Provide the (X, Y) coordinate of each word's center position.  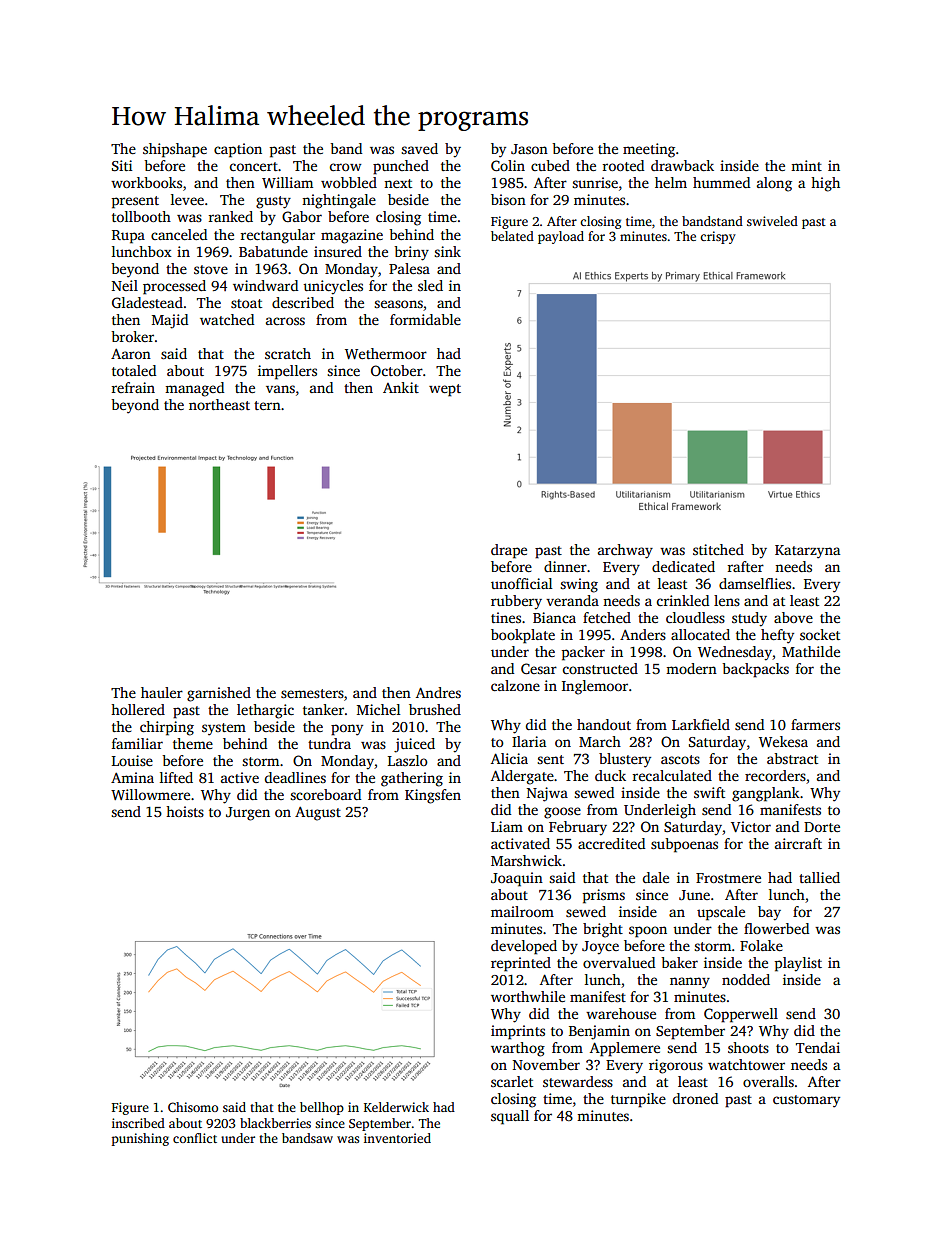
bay (769, 913)
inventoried (397, 1138)
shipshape (175, 150)
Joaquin (517, 879)
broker (132, 336)
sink (447, 251)
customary (806, 1101)
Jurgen (248, 814)
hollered (138, 709)
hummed (721, 182)
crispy (718, 237)
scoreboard (325, 794)
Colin (508, 165)
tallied (819, 877)
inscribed (138, 1123)
